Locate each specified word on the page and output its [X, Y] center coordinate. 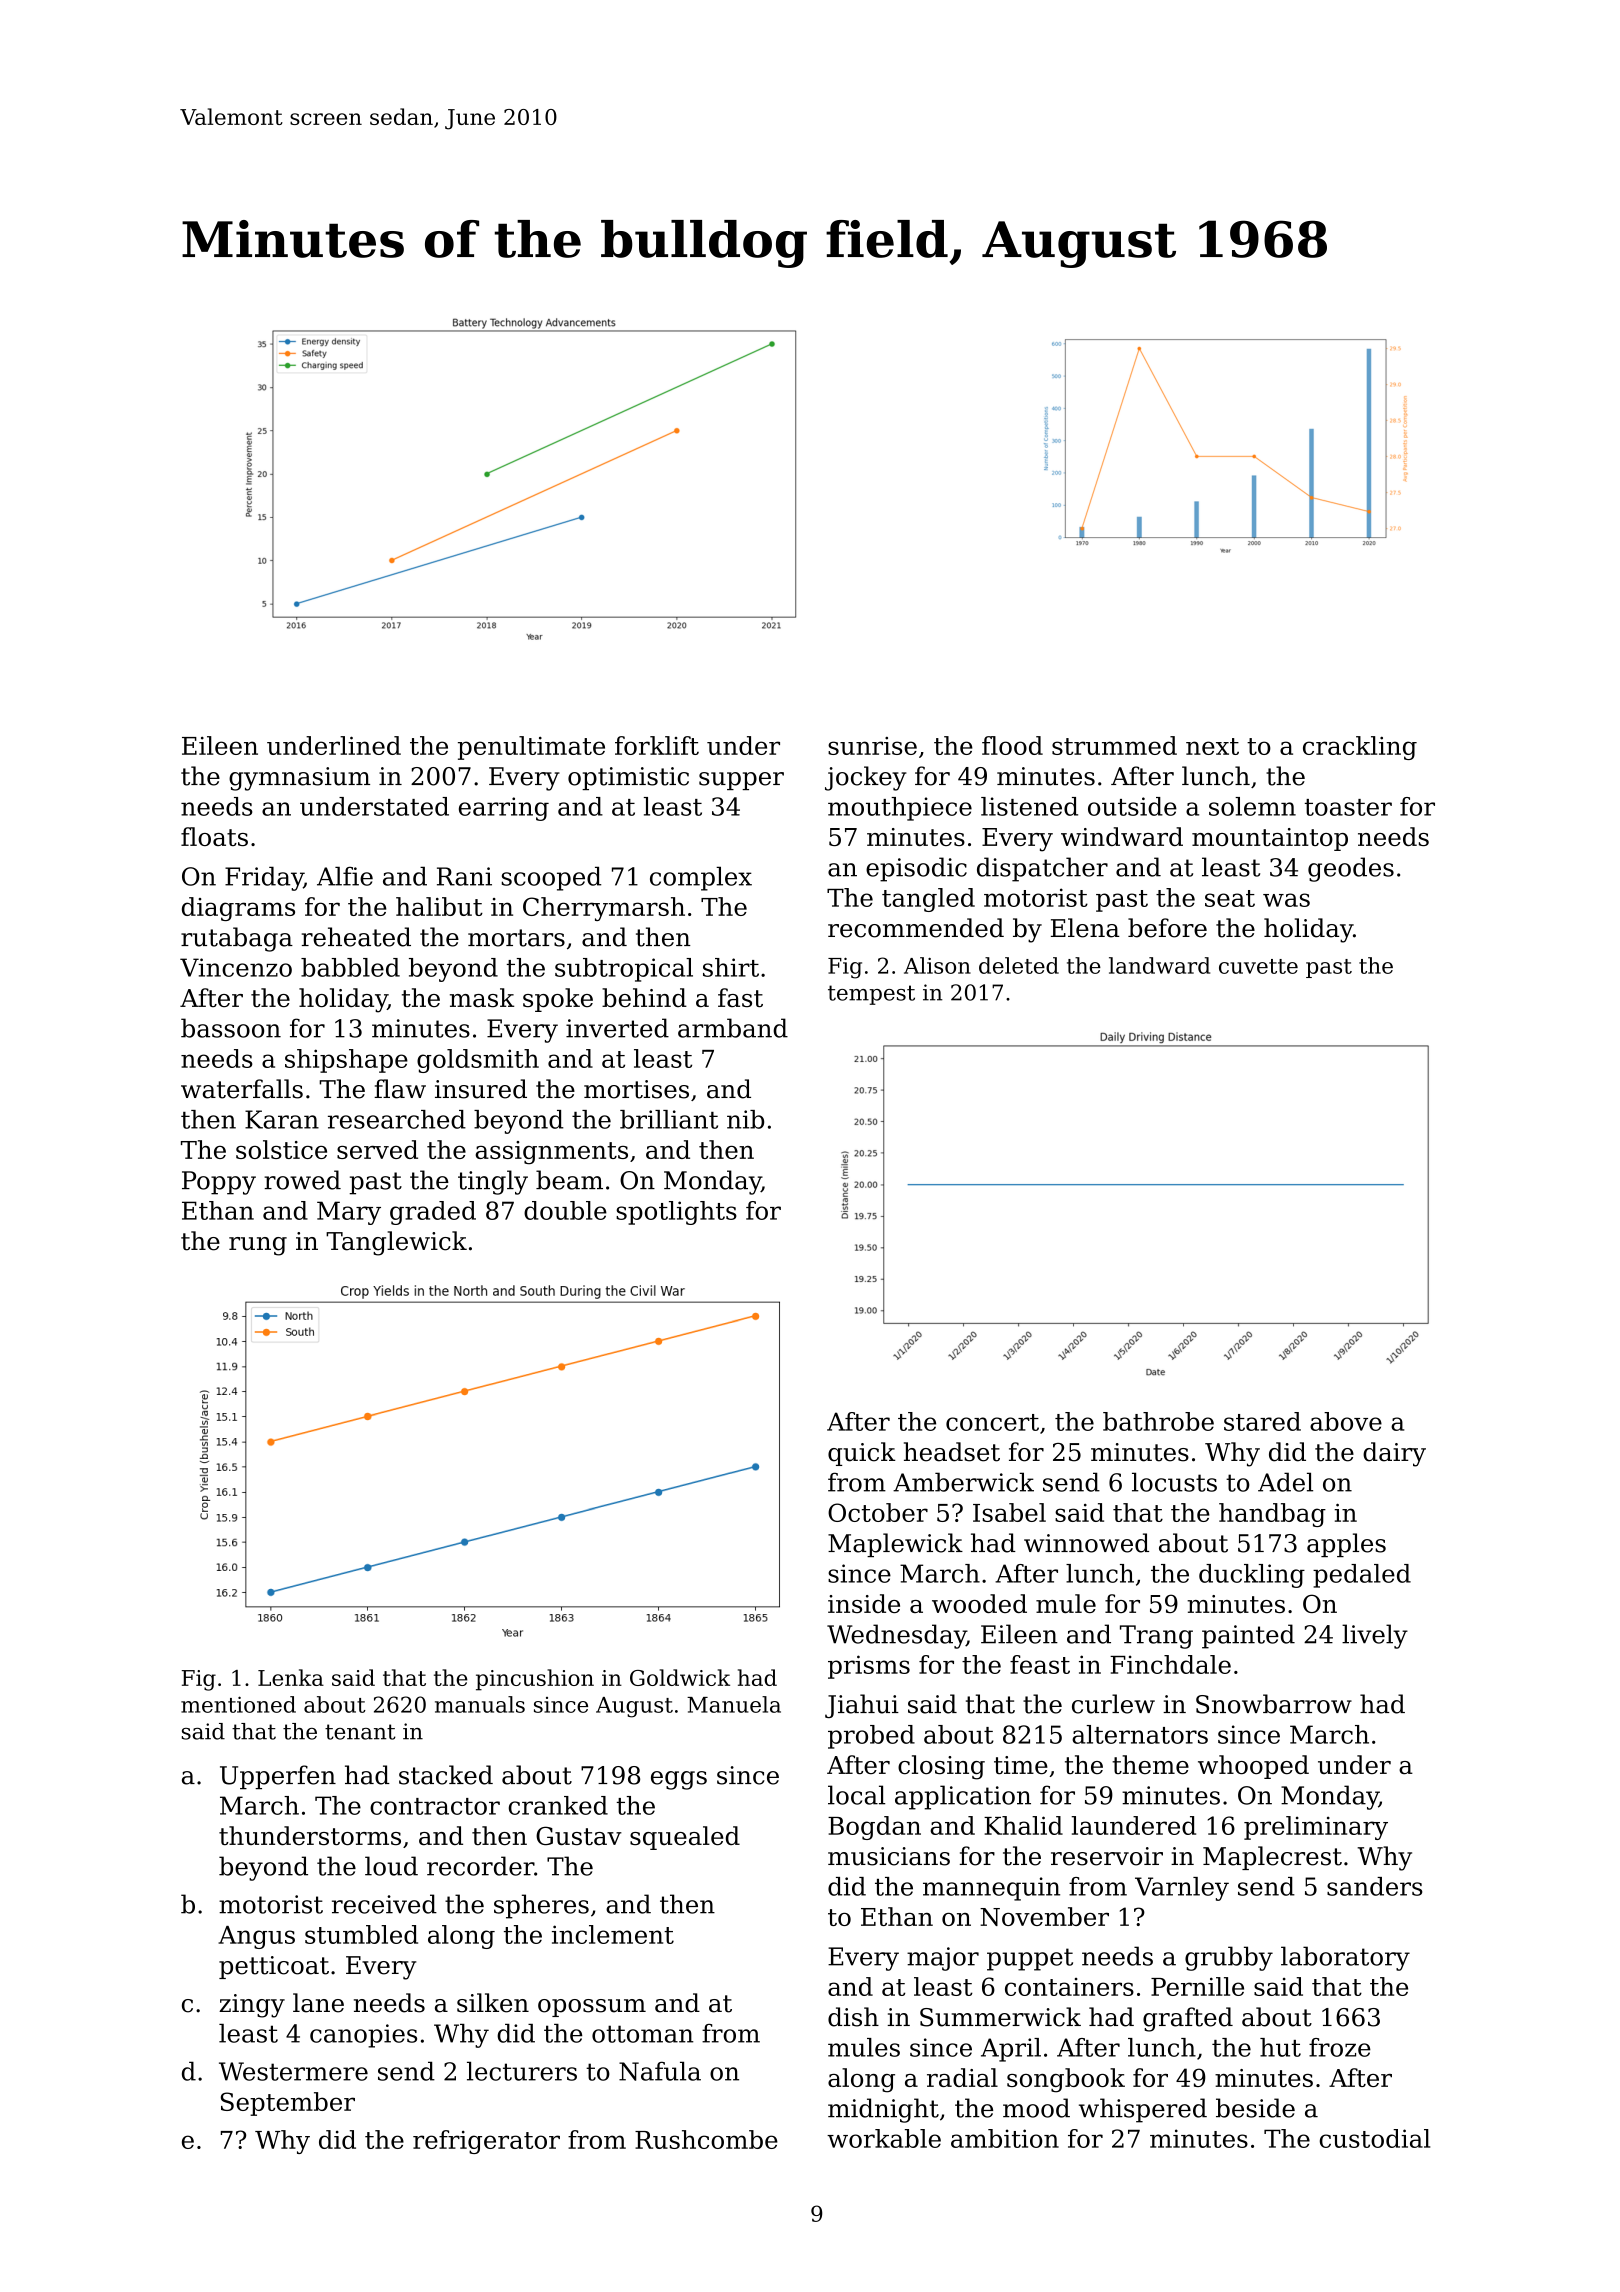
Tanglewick [396, 1243]
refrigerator [486, 2142]
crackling [1360, 748]
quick [862, 1454]
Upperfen [278, 1777]
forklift [657, 745]
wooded [979, 1603]
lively [1375, 1636]
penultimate [531, 748]
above [1346, 1421]
